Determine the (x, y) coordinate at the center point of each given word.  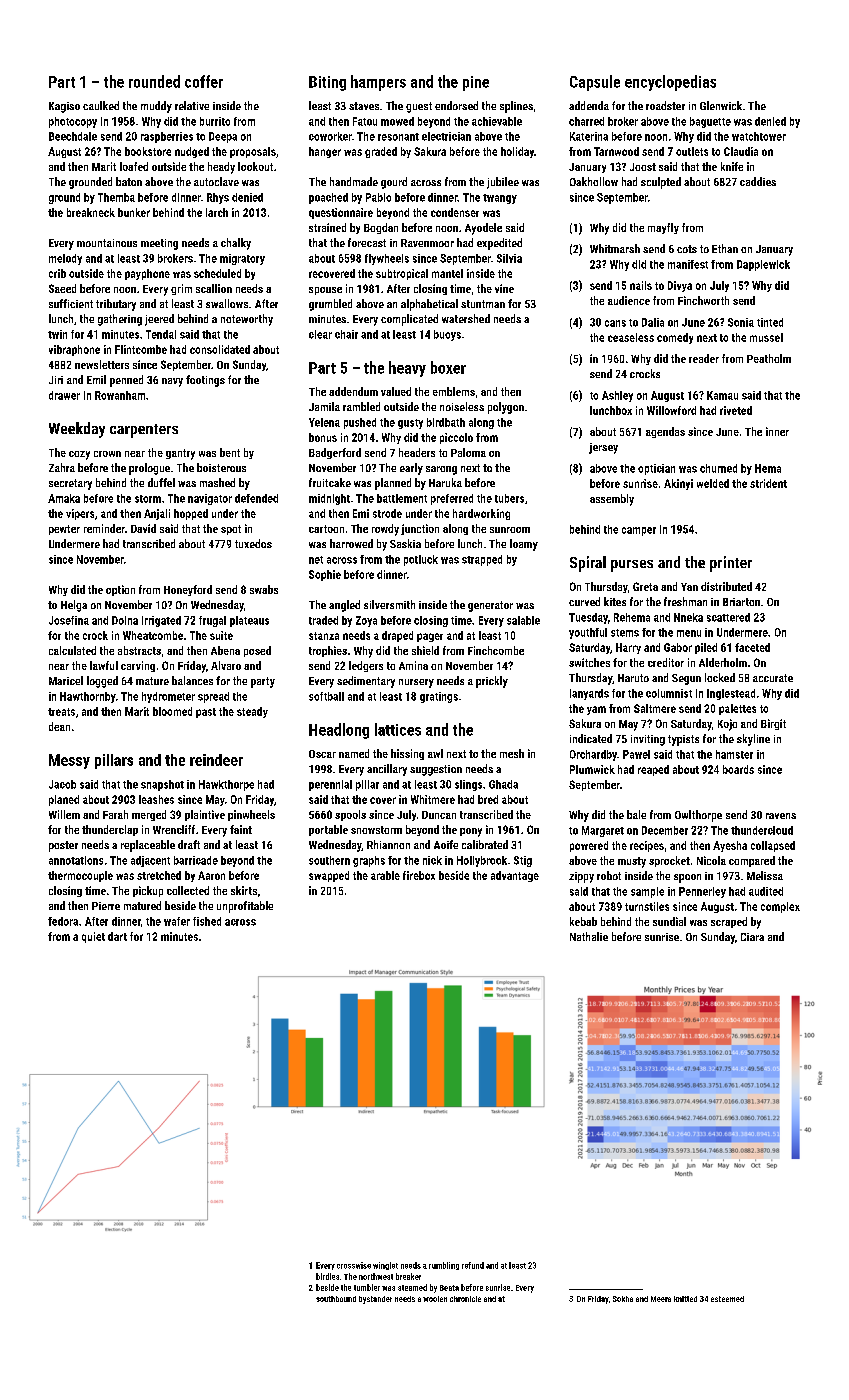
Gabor (678, 647)
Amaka (64, 498)
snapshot (162, 785)
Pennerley (702, 892)
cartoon (326, 529)
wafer (177, 921)
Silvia (509, 258)
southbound (336, 1299)
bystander (375, 1300)
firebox (419, 875)
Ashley (617, 396)
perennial (330, 785)
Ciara (752, 937)
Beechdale (73, 136)
